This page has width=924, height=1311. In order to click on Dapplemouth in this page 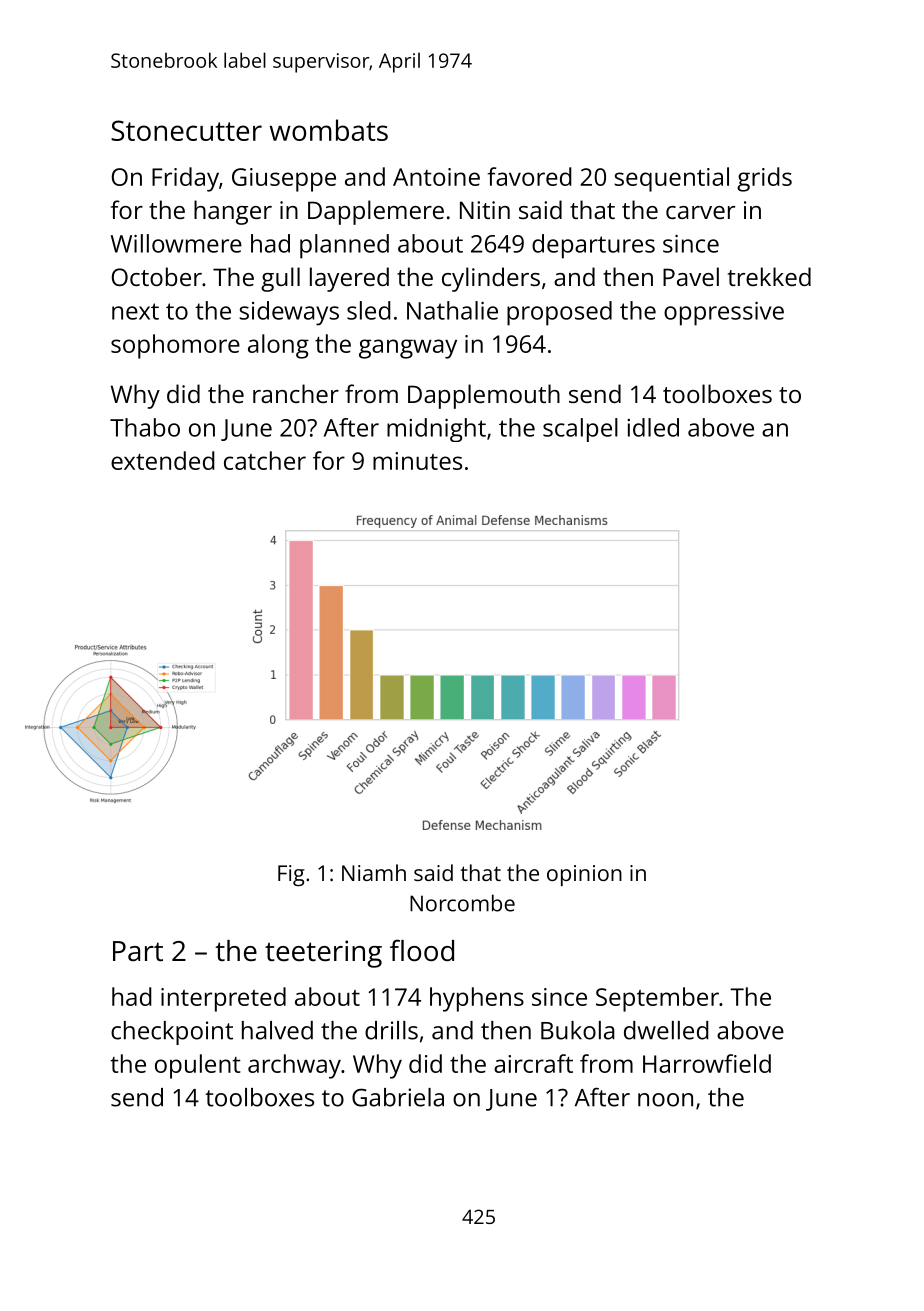, I will do `click(484, 396)`.
